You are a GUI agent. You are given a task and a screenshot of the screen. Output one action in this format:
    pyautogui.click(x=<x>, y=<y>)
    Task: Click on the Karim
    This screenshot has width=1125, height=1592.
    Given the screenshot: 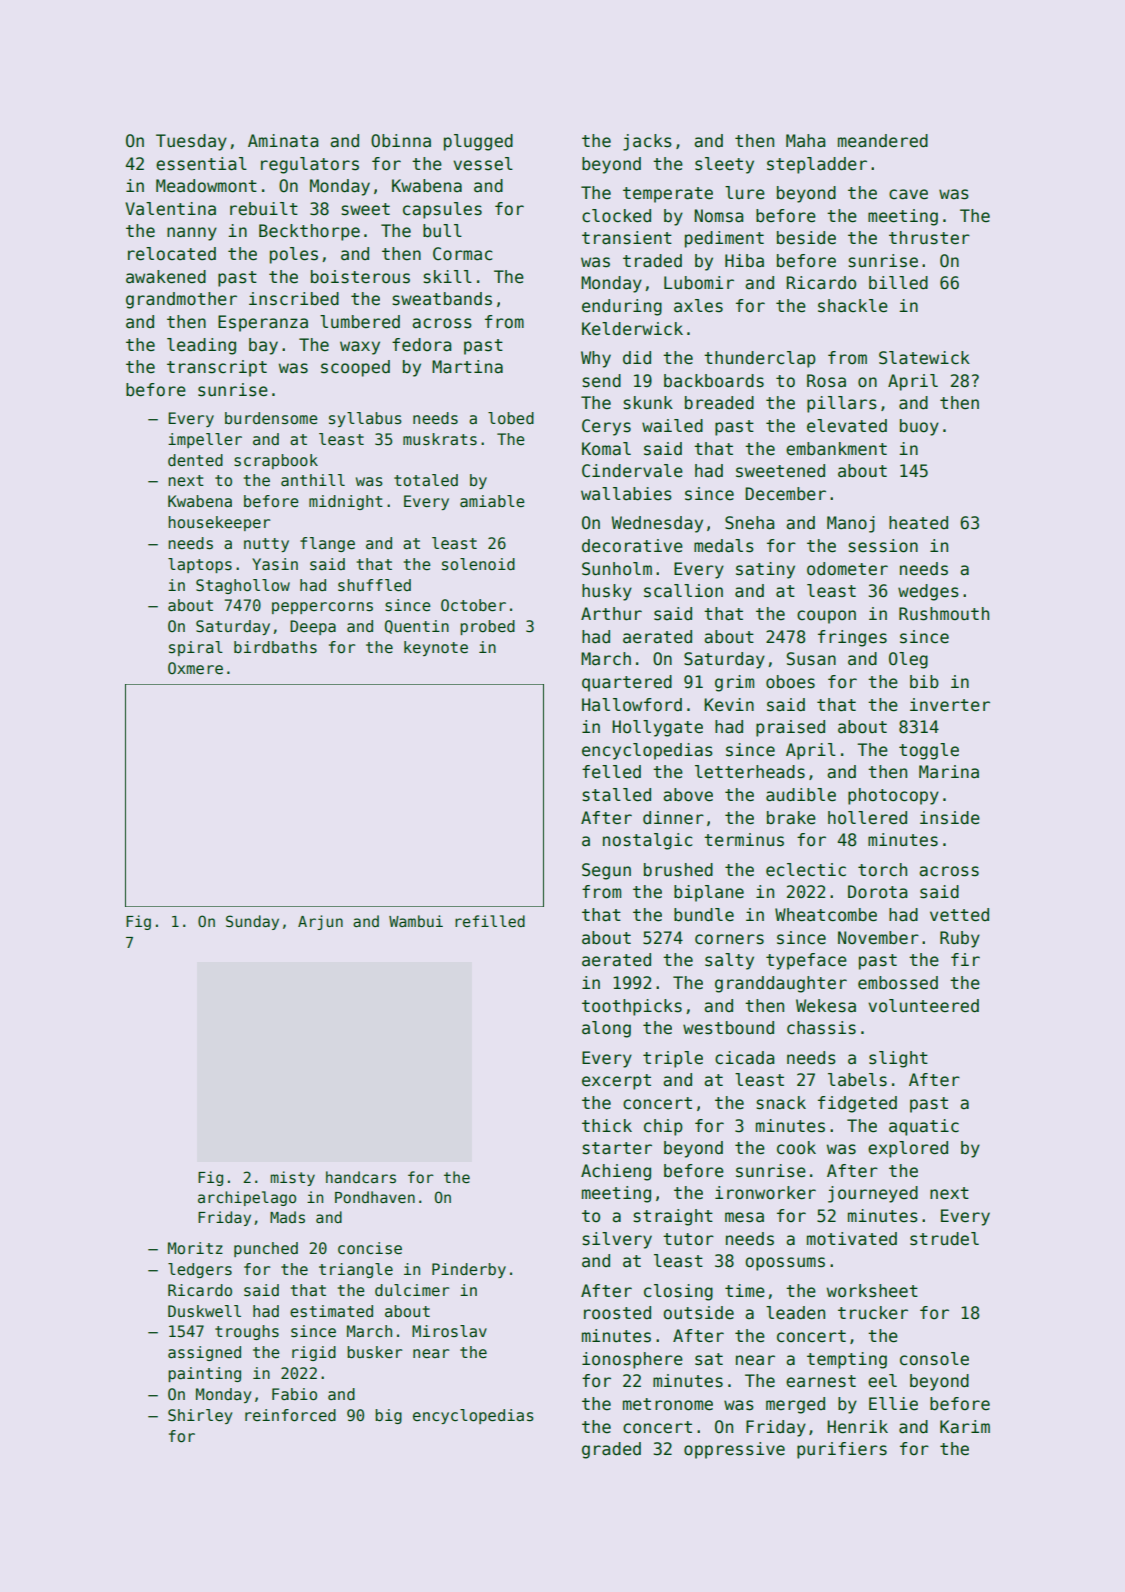 What is the action you would take?
    pyautogui.click(x=965, y=1427)
